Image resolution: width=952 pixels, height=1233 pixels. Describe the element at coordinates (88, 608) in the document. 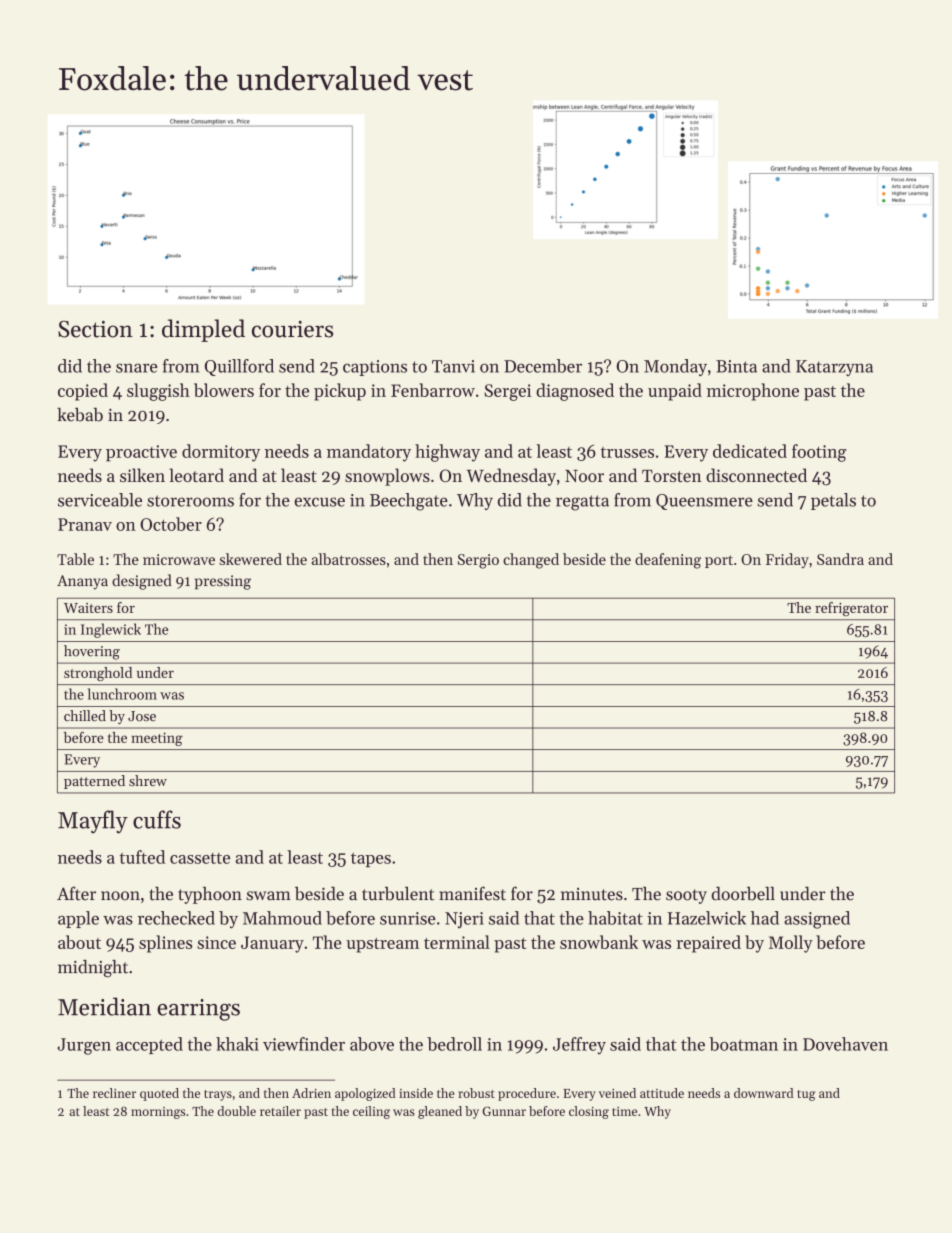

I see `Waiters` at that location.
